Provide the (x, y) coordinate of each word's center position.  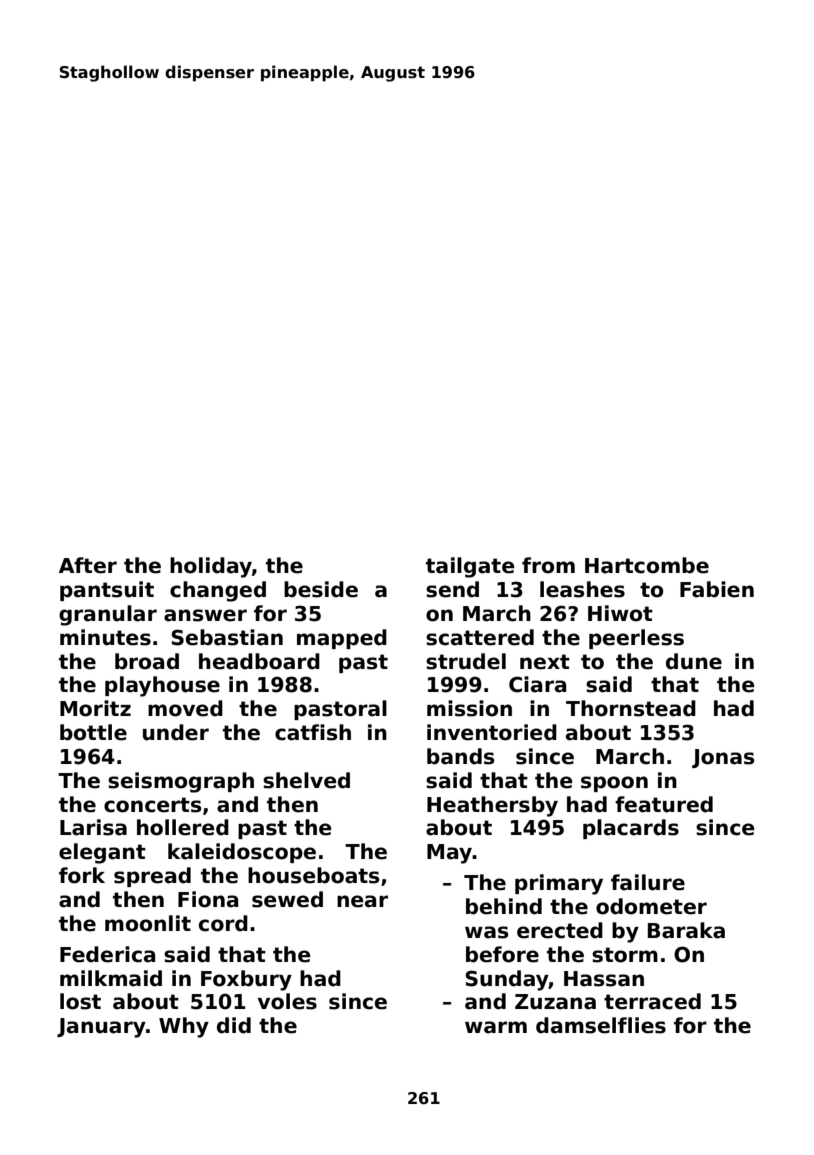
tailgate (470, 567)
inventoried (492, 732)
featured (664, 804)
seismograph (181, 782)
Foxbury (246, 980)
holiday (211, 567)
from (548, 565)
